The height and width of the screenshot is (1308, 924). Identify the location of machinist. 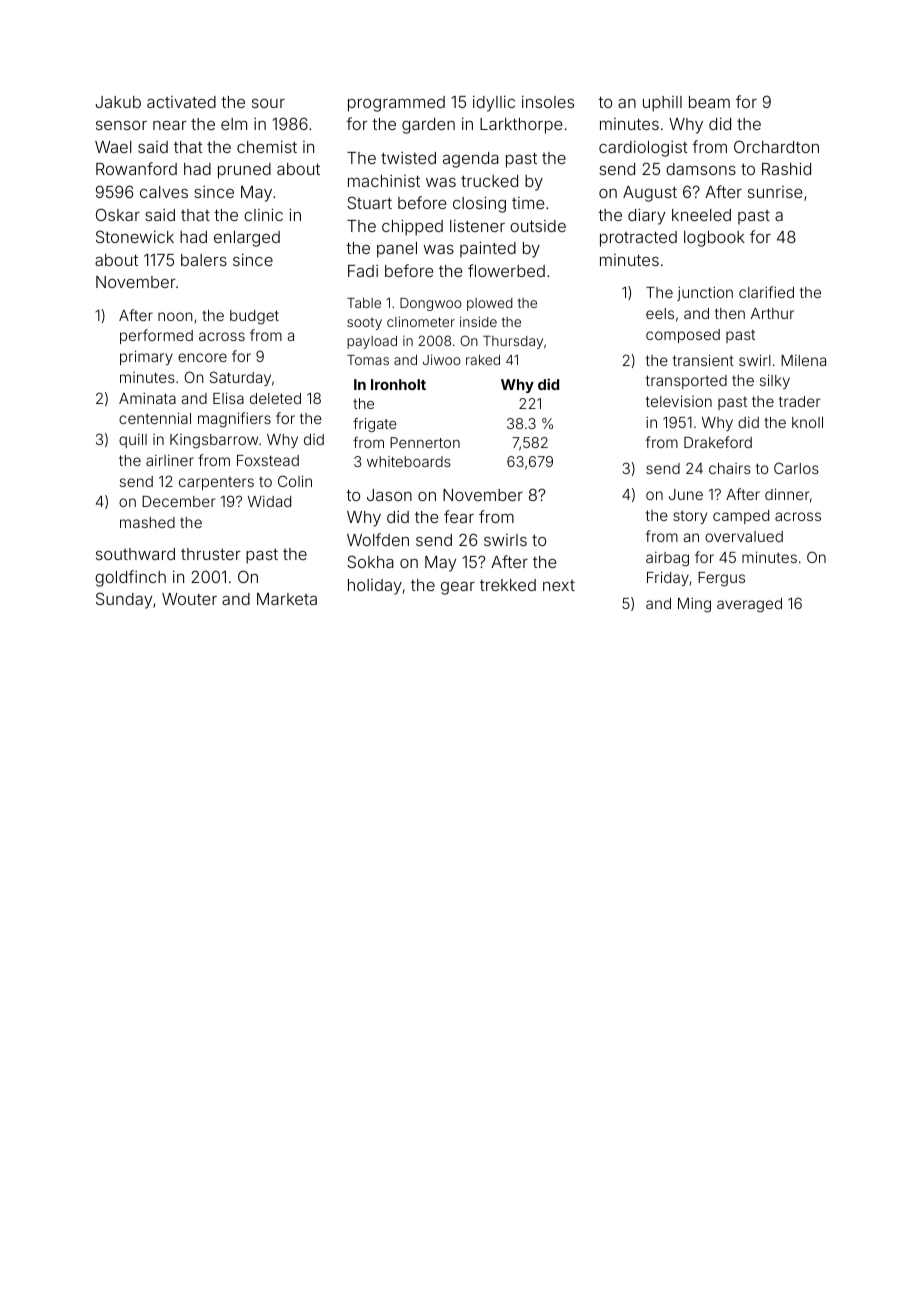
(384, 181).
